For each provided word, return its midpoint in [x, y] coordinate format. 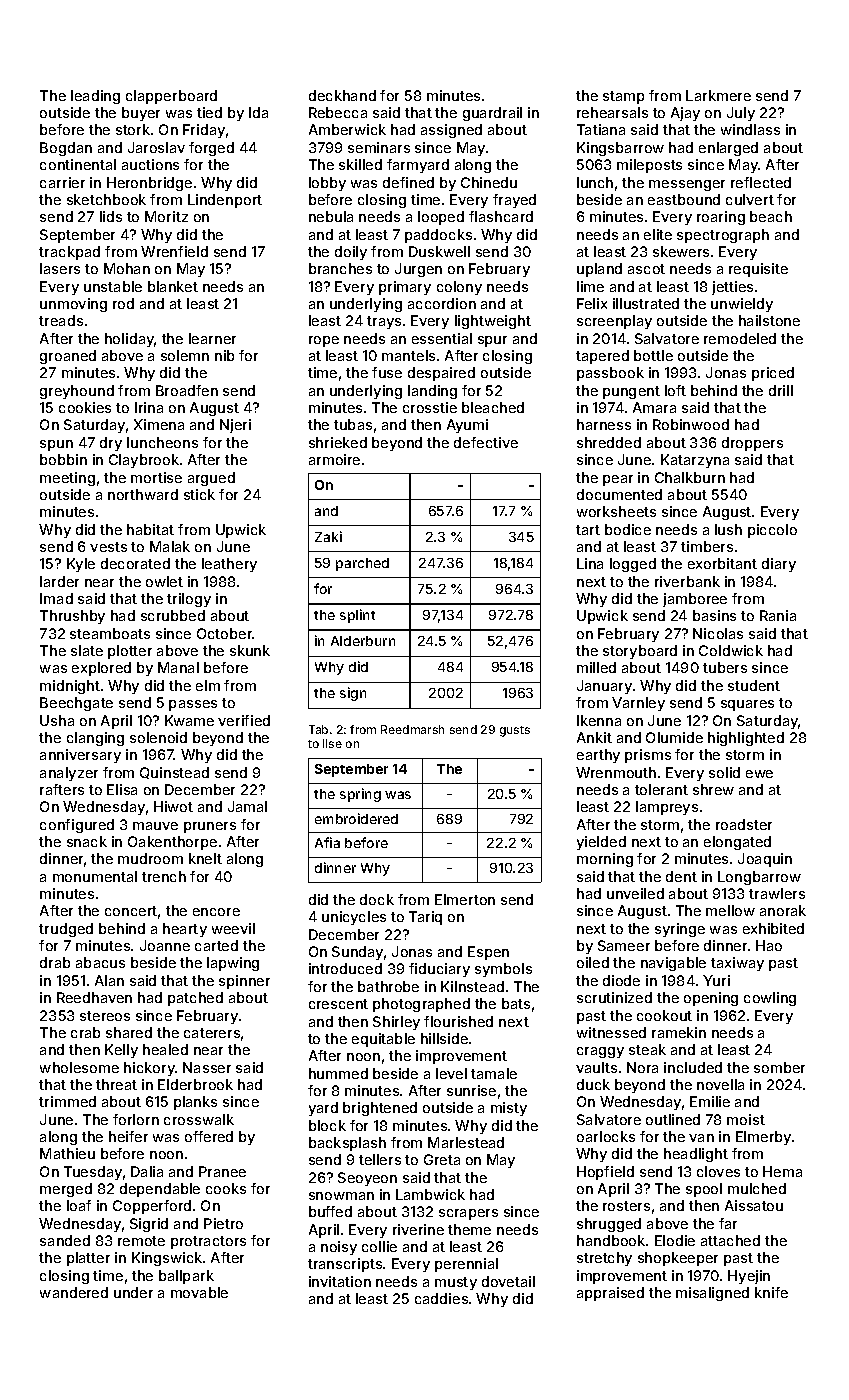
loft [675, 390]
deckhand [342, 95]
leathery [229, 565]
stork [133, 129]
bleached [493, 407]
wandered [74, 1292]
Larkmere [718, 95]
